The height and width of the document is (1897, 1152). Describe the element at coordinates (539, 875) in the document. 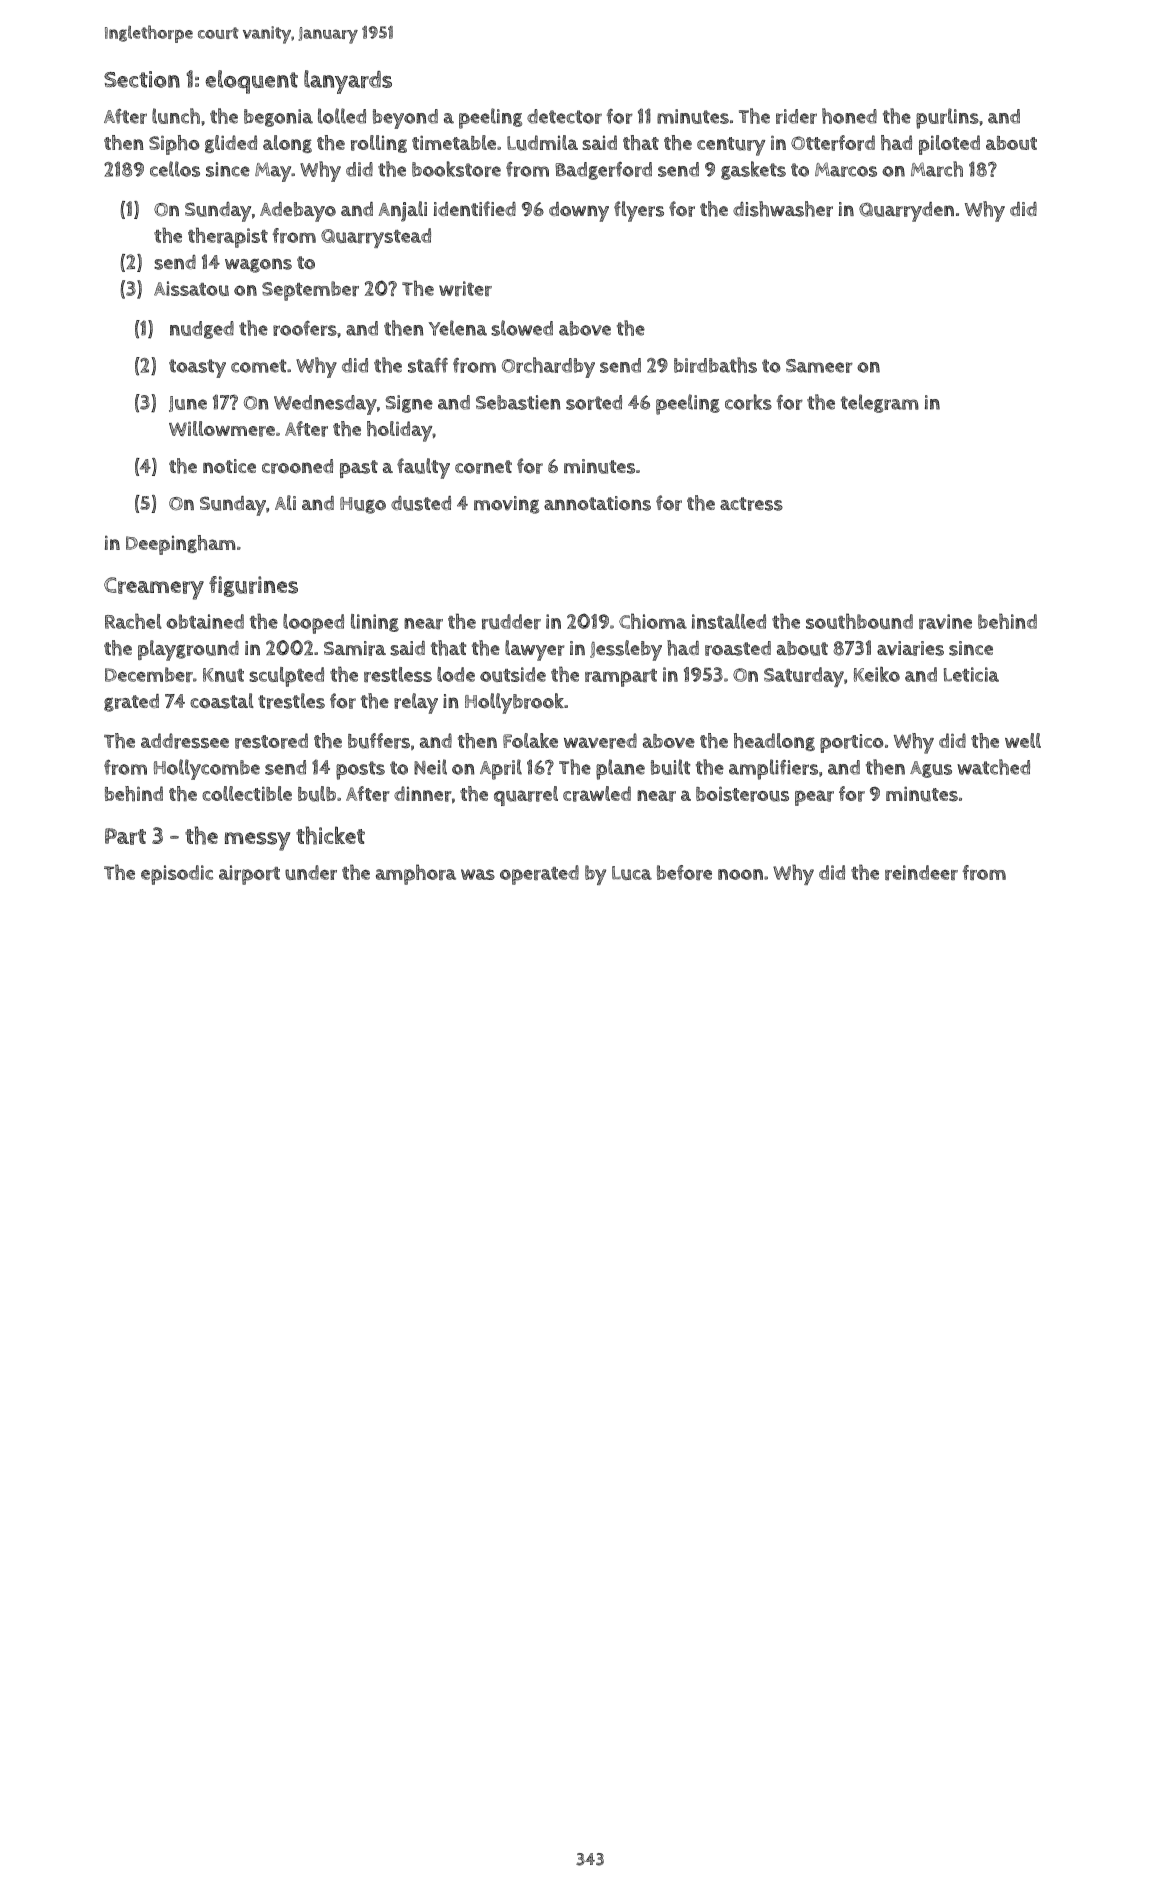

I see `operated` at that location.
